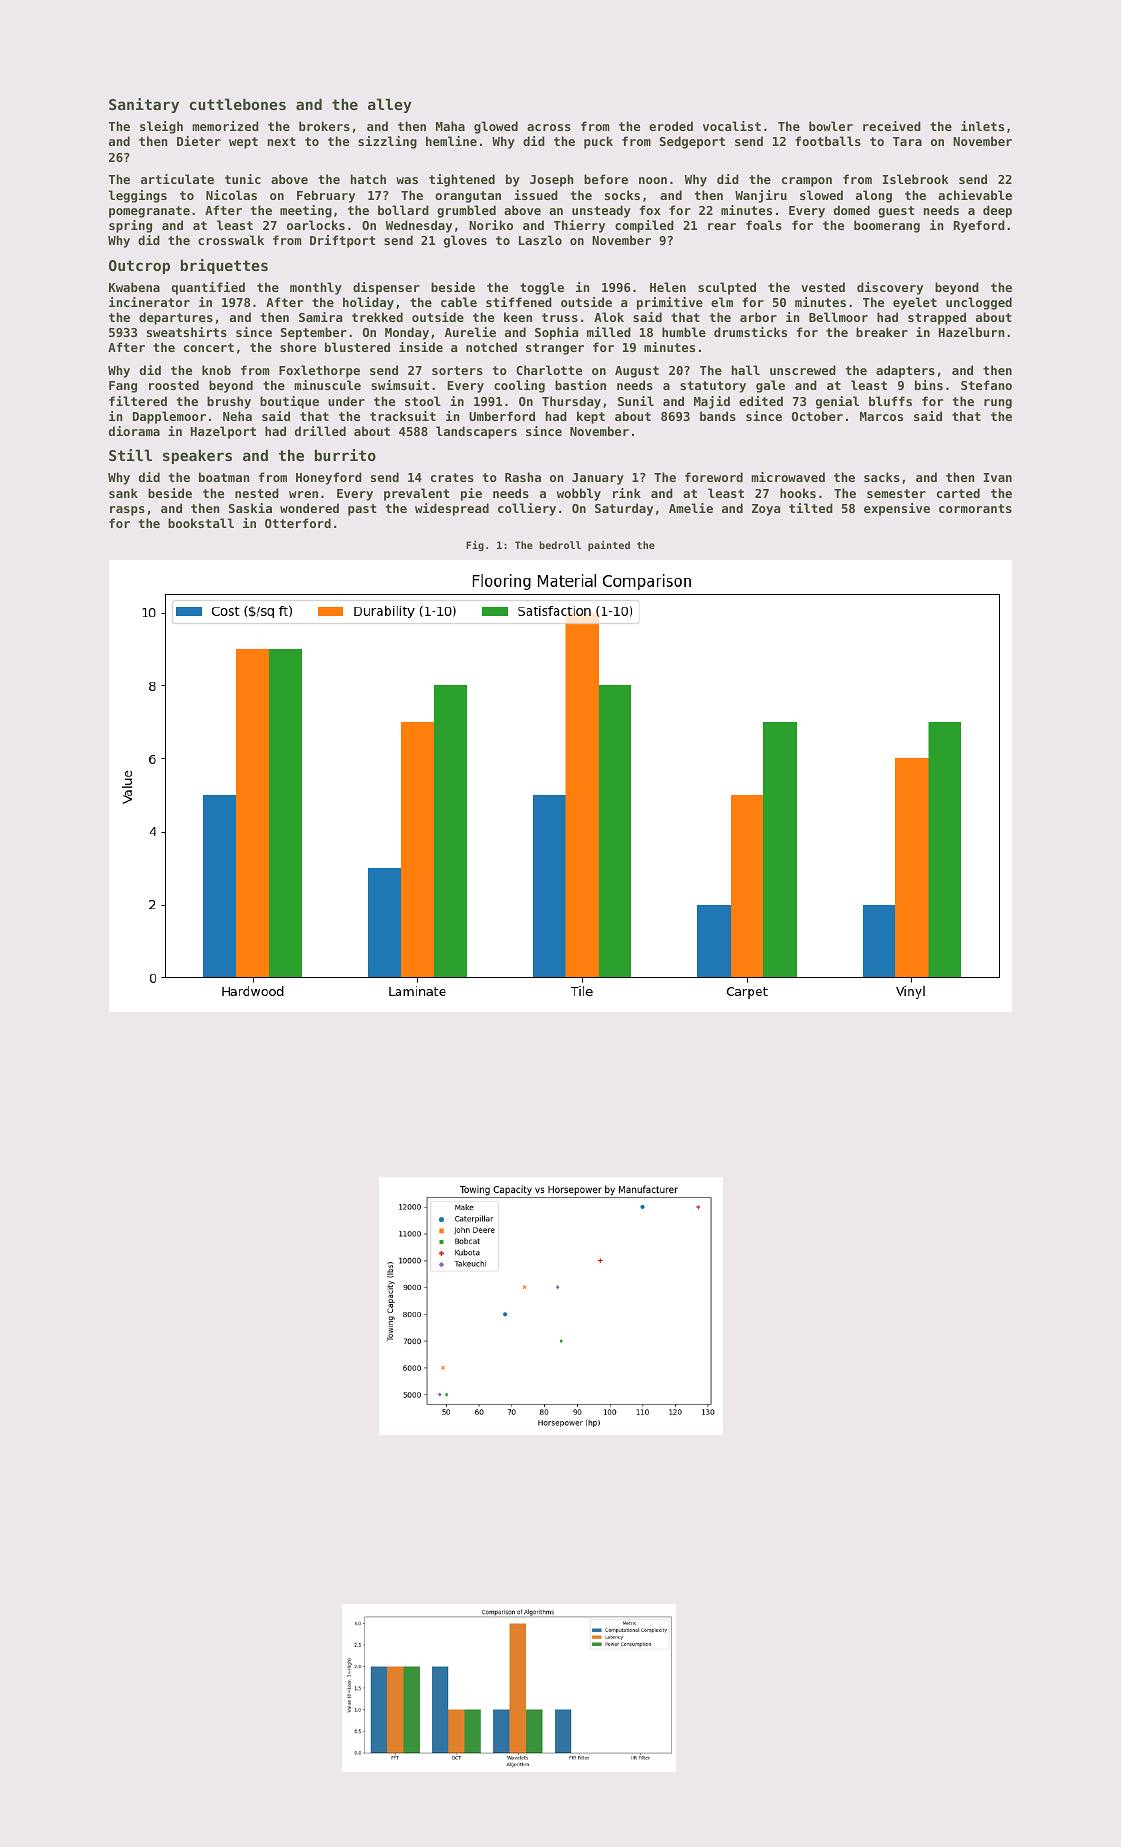  What do you see at coordinates (609, 546) in the screenshot?
I see `painted` at bounding box center [609, 546].
